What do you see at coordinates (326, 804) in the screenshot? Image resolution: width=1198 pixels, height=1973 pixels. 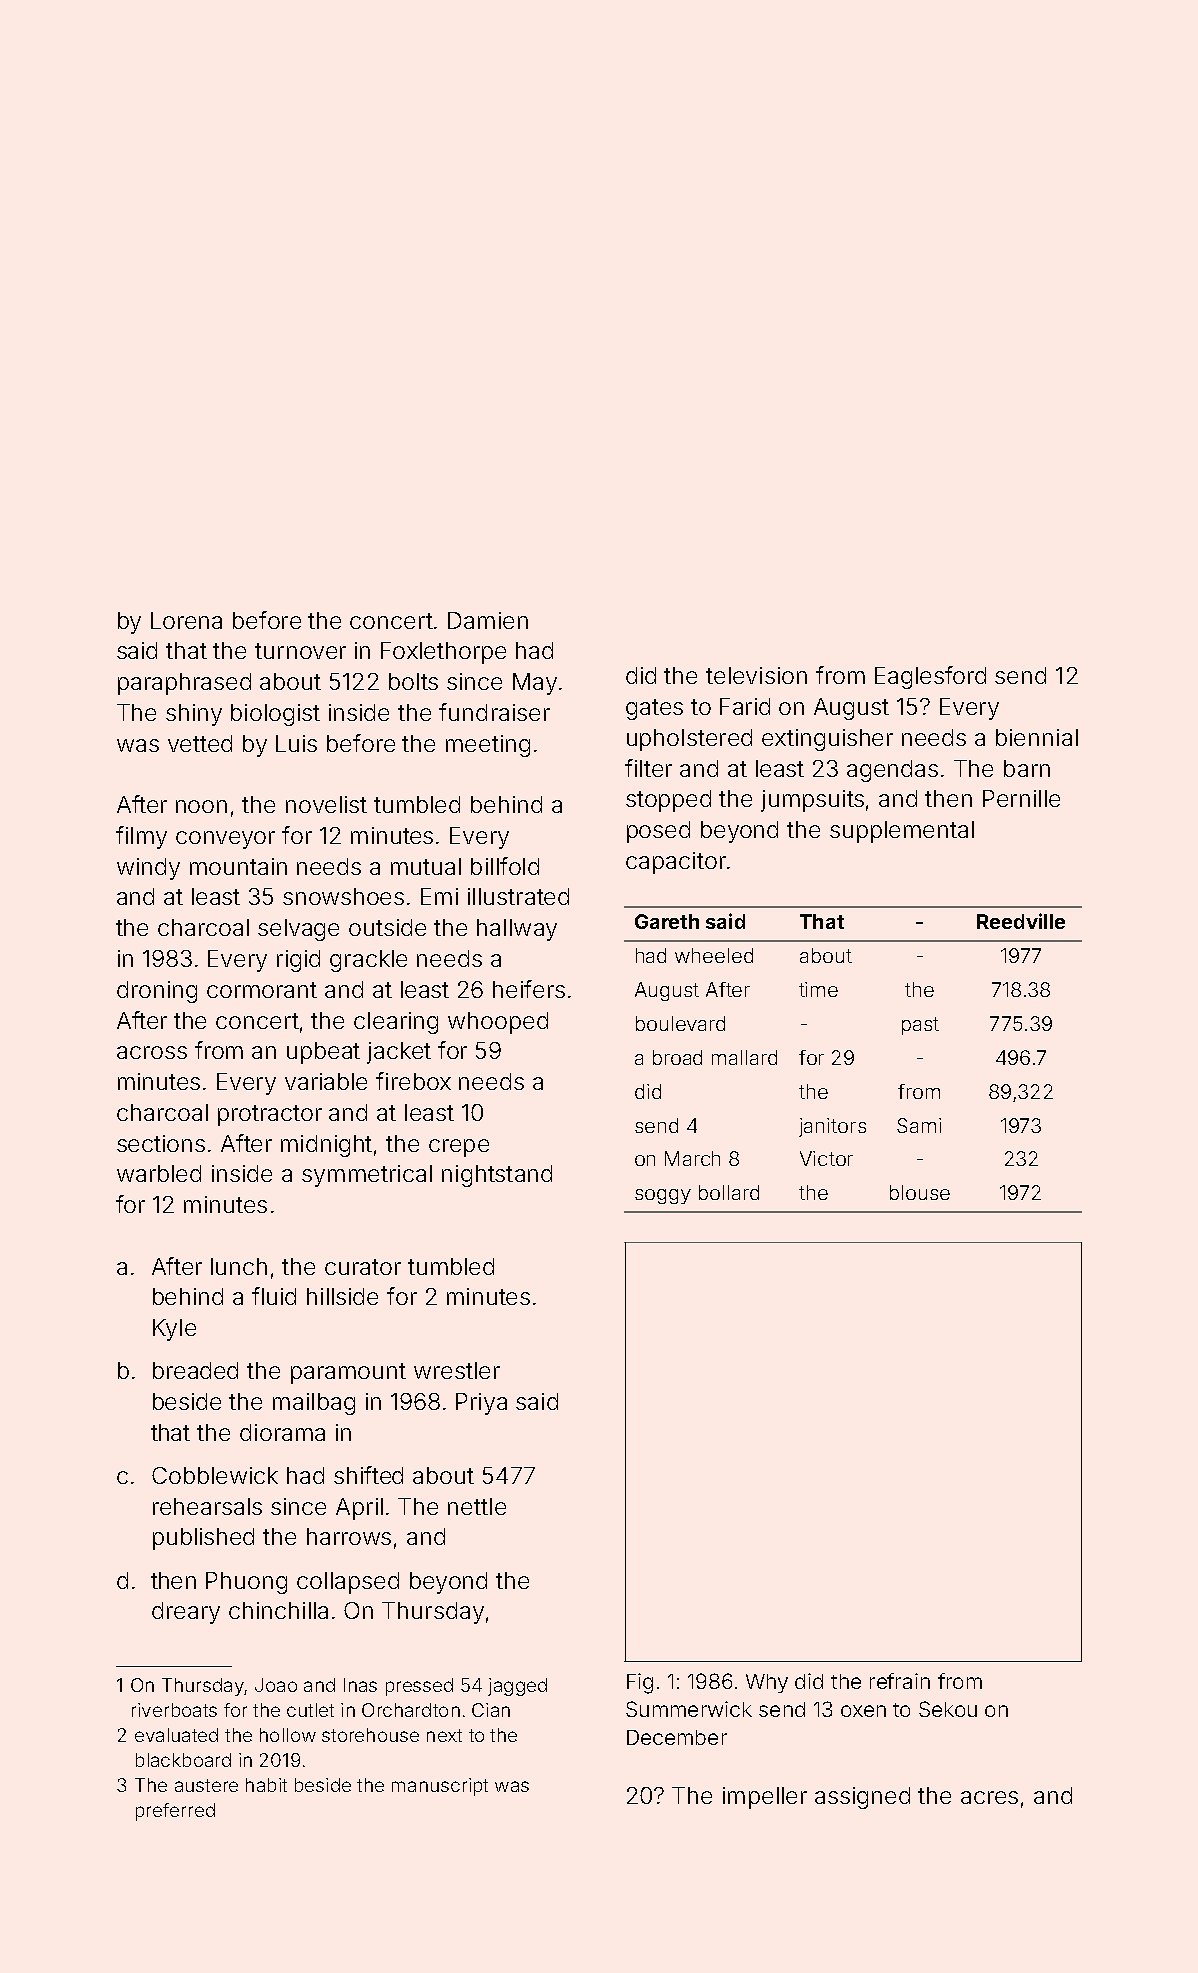 I see `novelist` at bounding box center [326, 804].
